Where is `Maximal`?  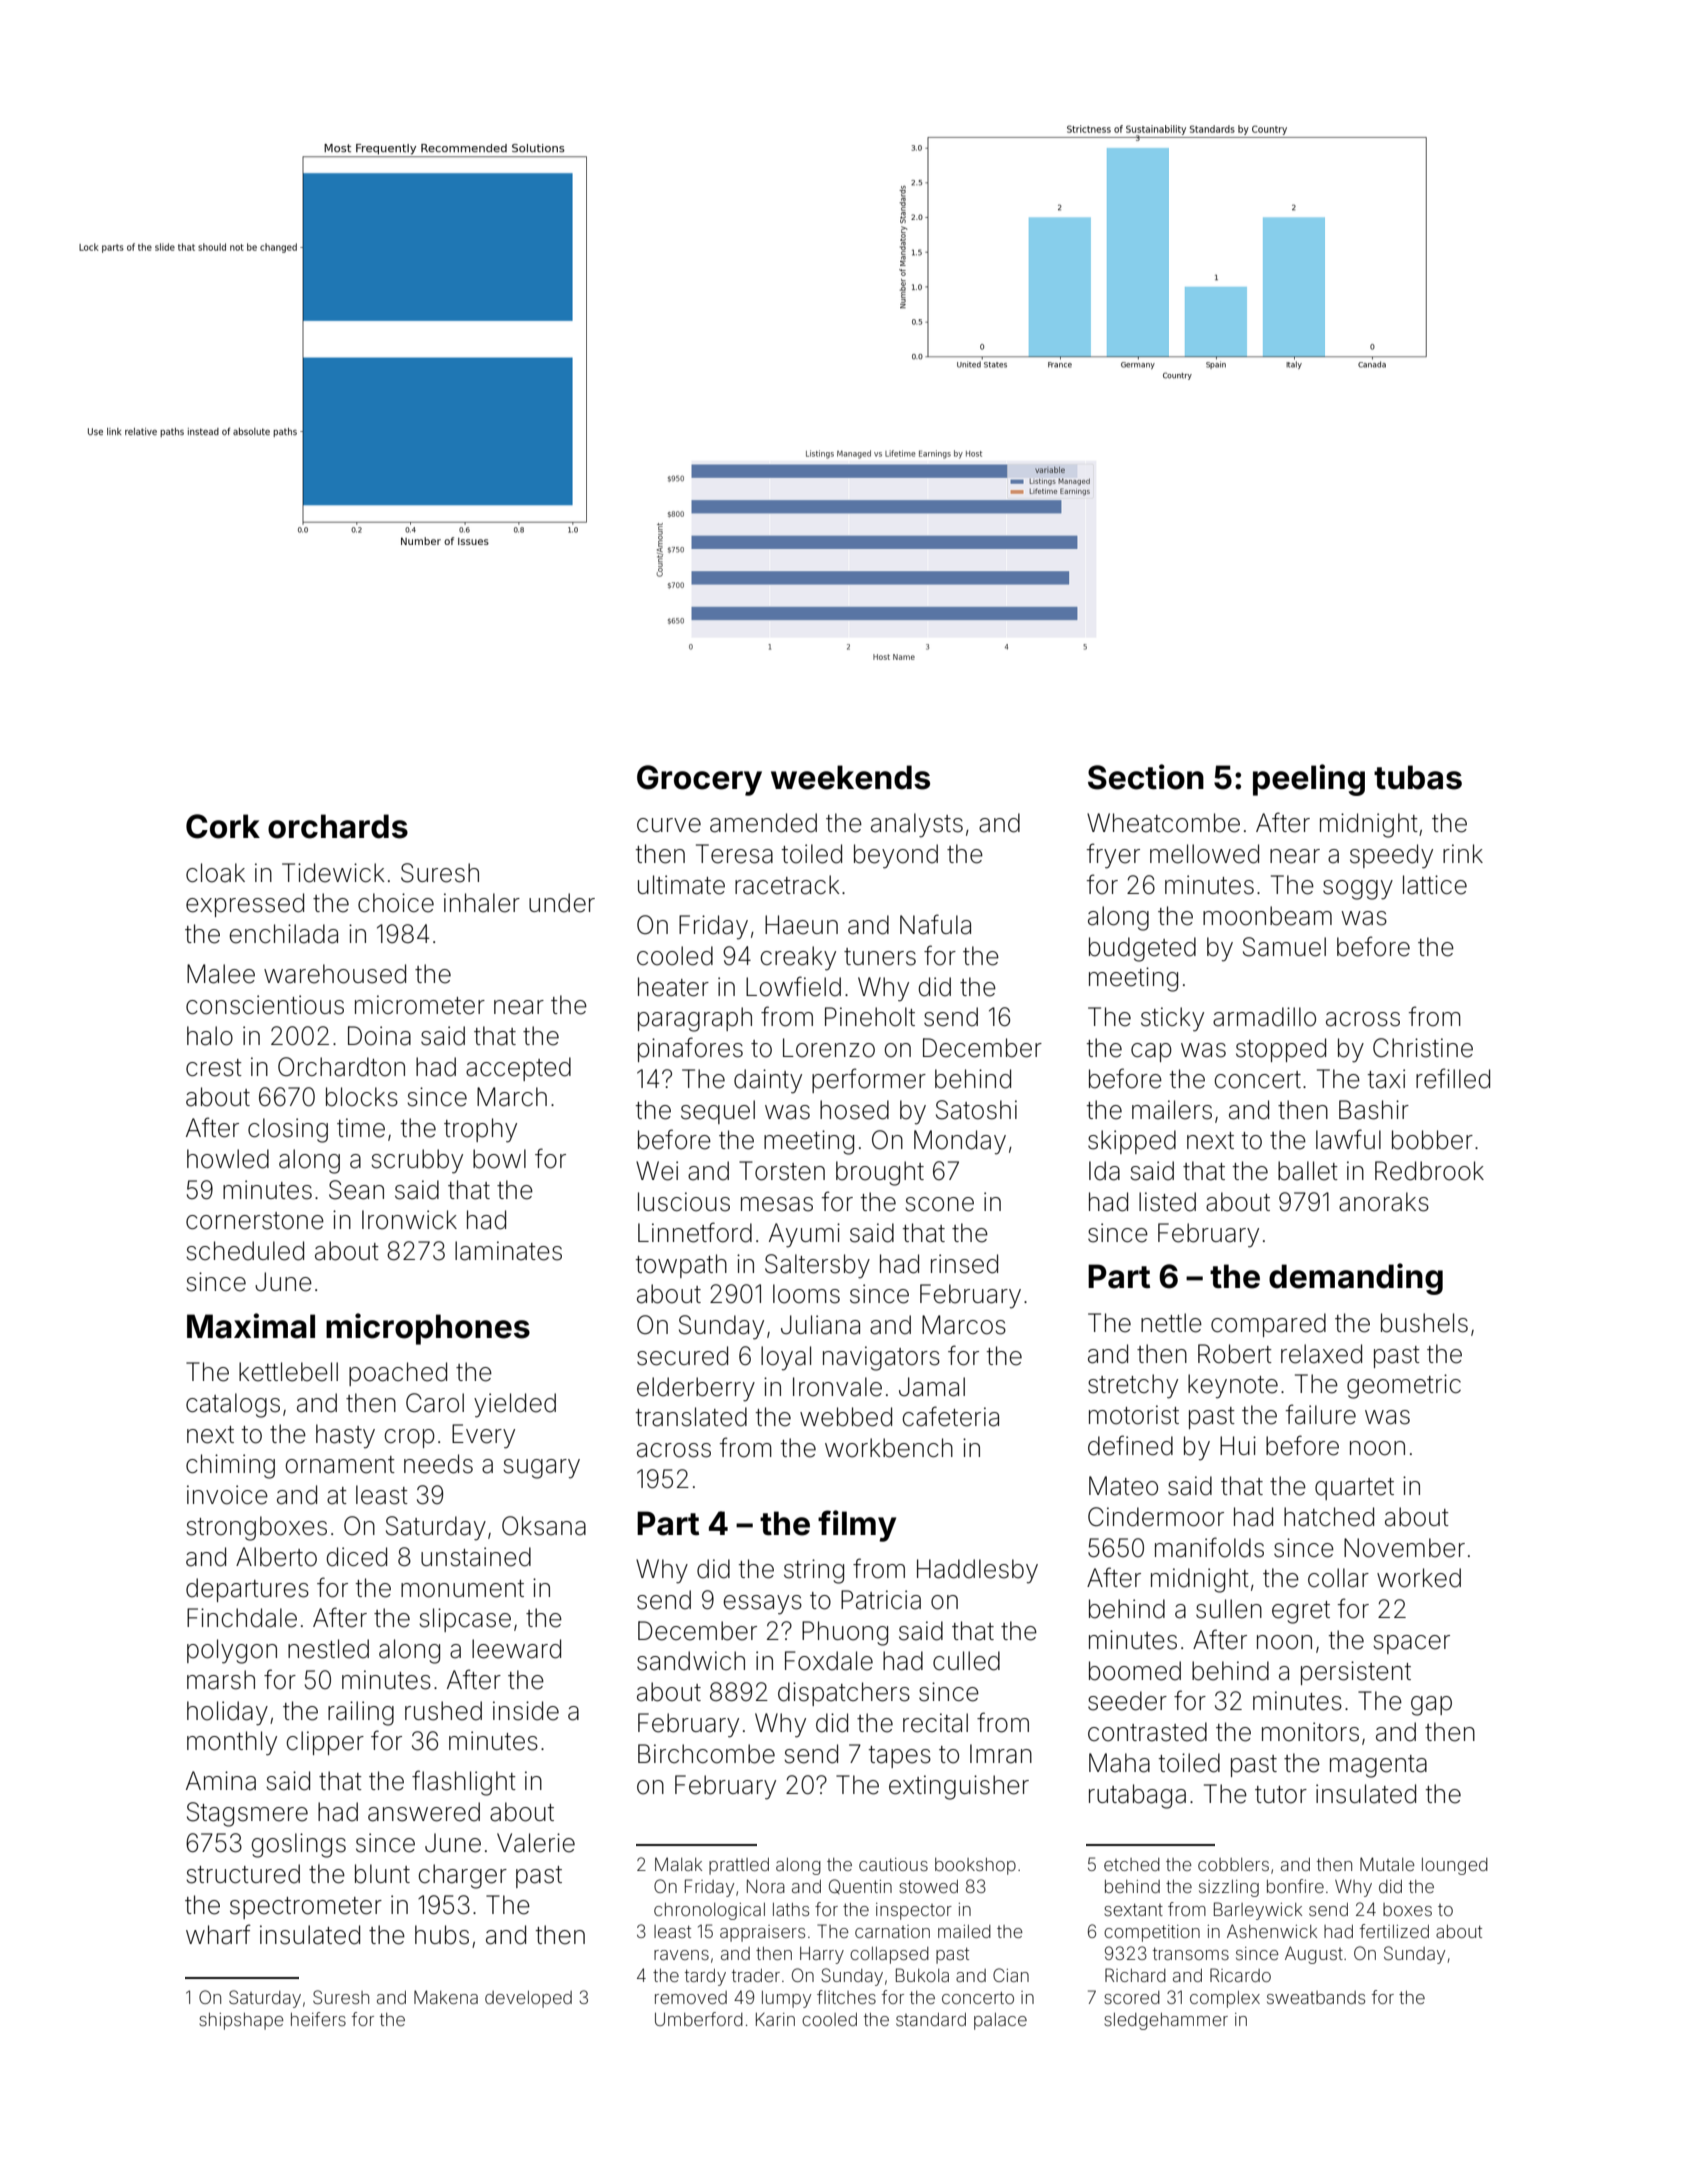 Maximal is located at coordinates (251, 1326).
